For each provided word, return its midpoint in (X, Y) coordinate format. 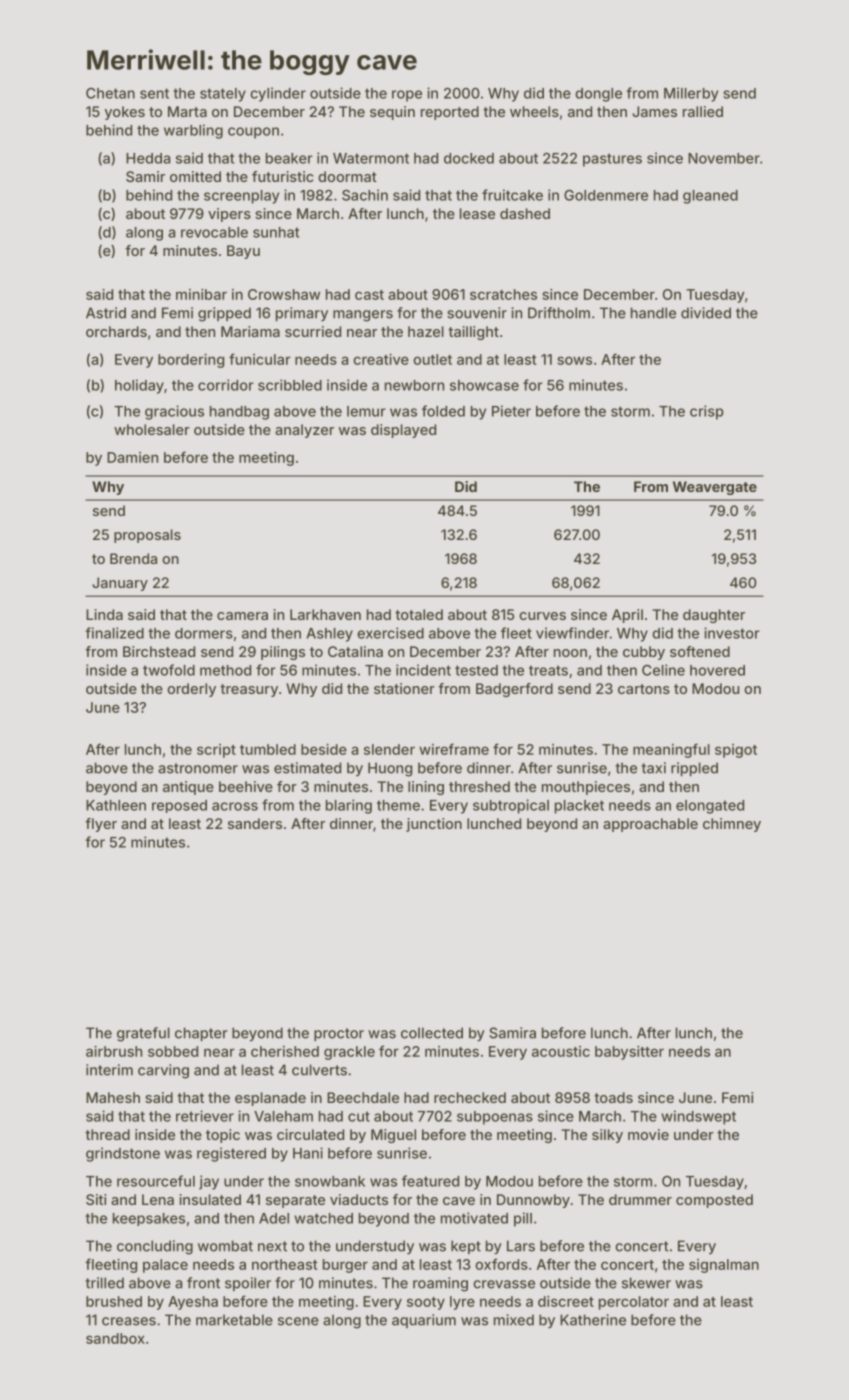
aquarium (424, 1321)
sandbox (115, 1338)
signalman (724, 1266)
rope (407, 96)
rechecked (470, 1097)
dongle (598, 95)
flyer (101, 825)
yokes (125, 113)
